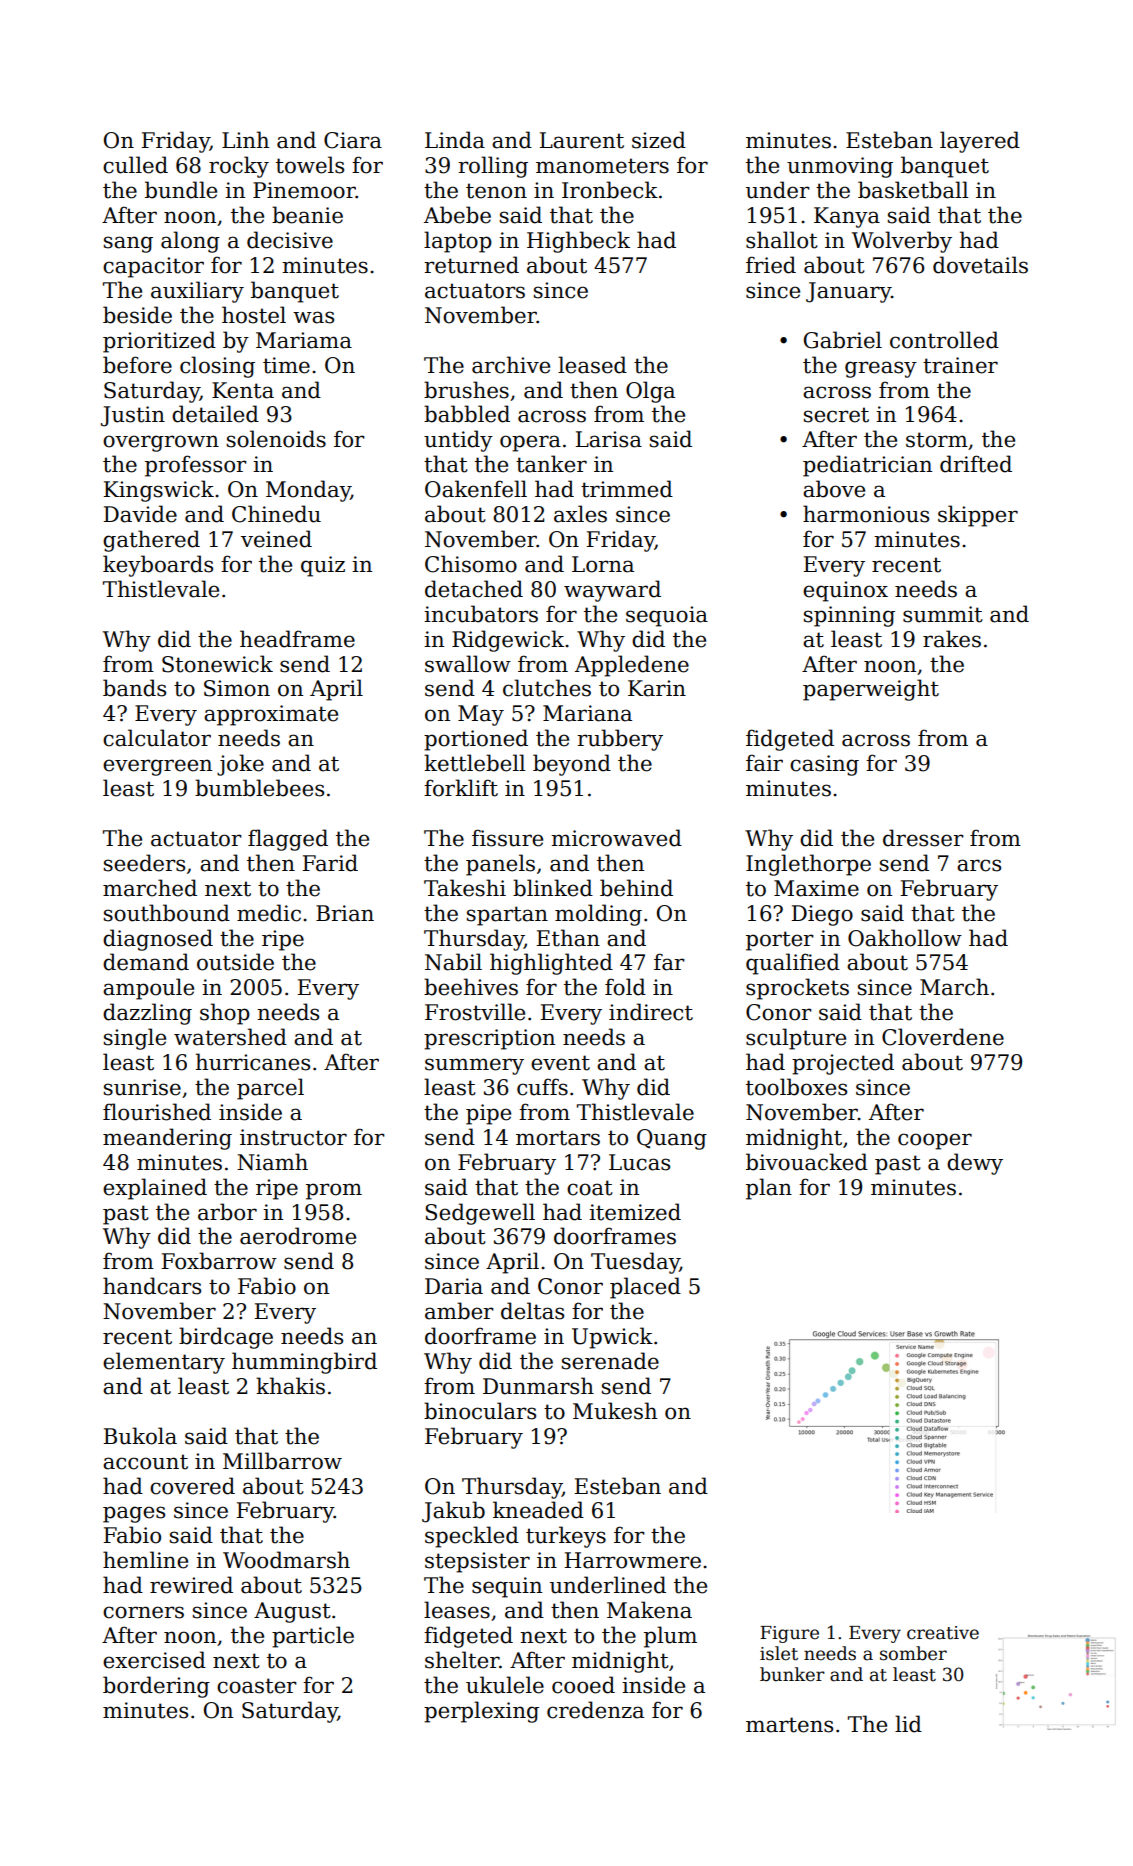  What do you see at coordinates (568, 938) in the screenshot?
I see `Ethan` at bounding box center [568, 938].
